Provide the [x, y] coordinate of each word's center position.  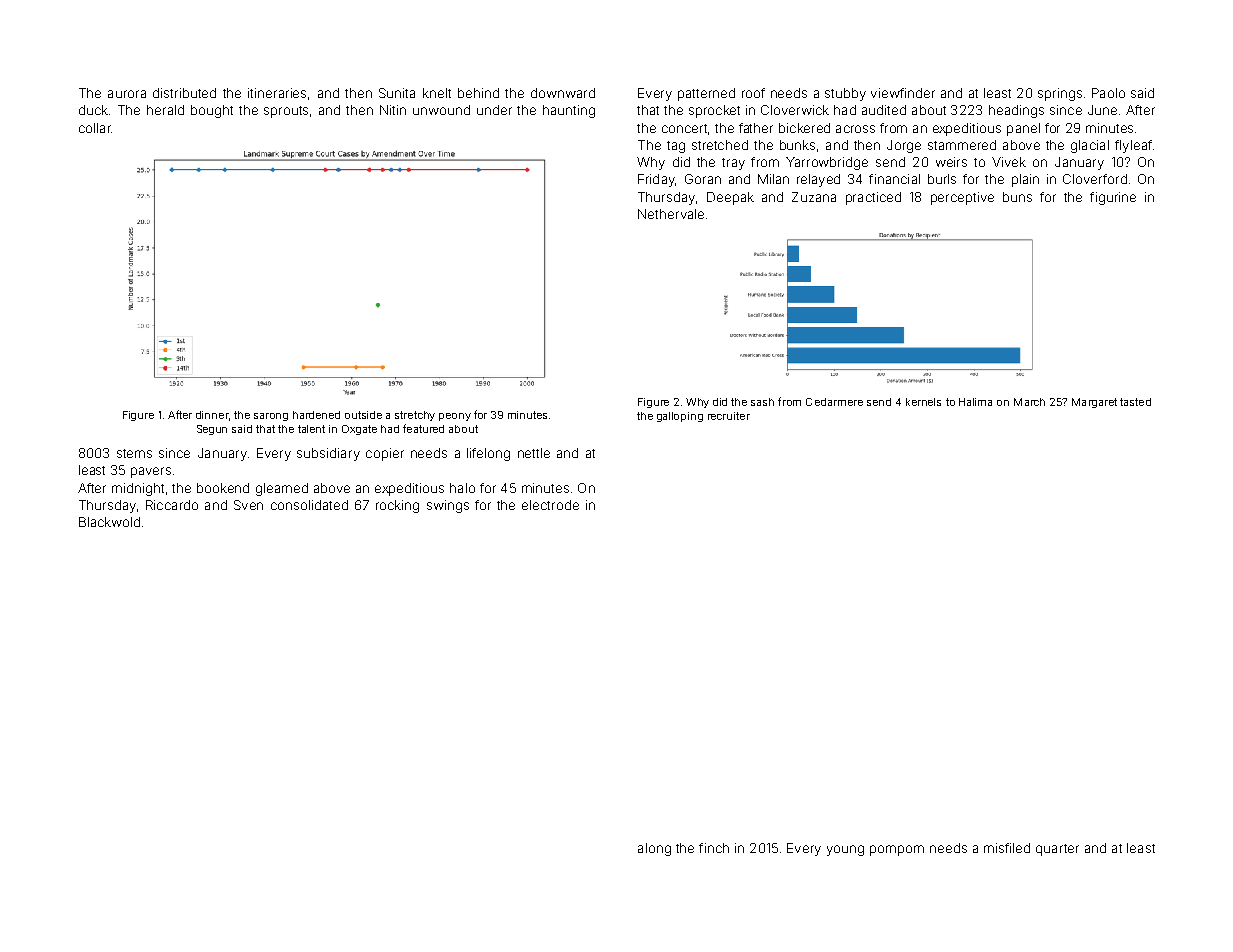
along [654, 849]
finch [714, 848]
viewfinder [903, 93]
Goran [703, 179]
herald [165, 110]
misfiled [1007, 848]
